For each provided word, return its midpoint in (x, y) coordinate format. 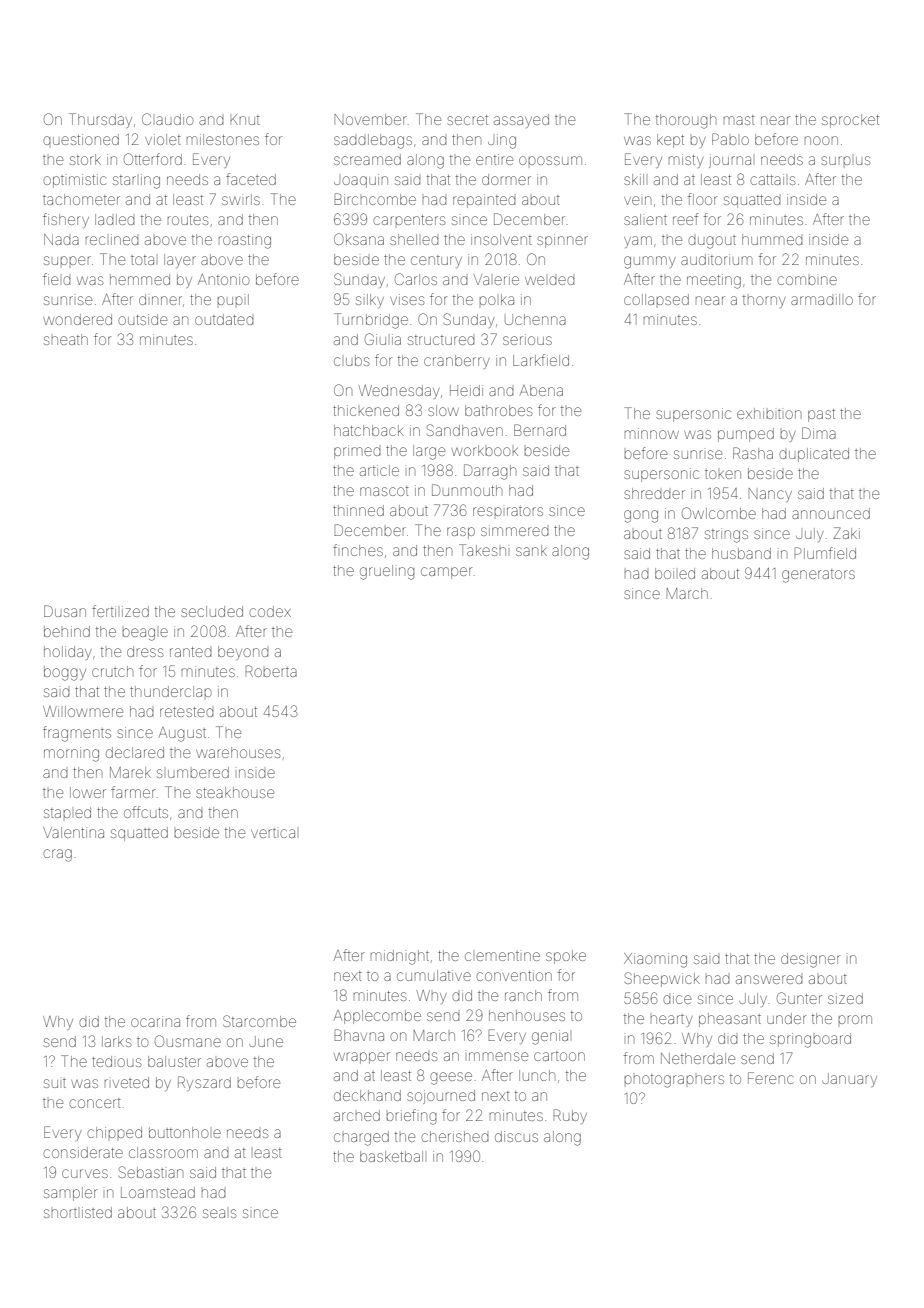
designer (810, 960)
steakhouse (235, 792)
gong (641, 516)
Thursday (100, 120)
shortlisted (78, 1212)
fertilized (120, 611)
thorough (686, 121)
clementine (502, 956)
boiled (675, 573)
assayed (521, 121)
